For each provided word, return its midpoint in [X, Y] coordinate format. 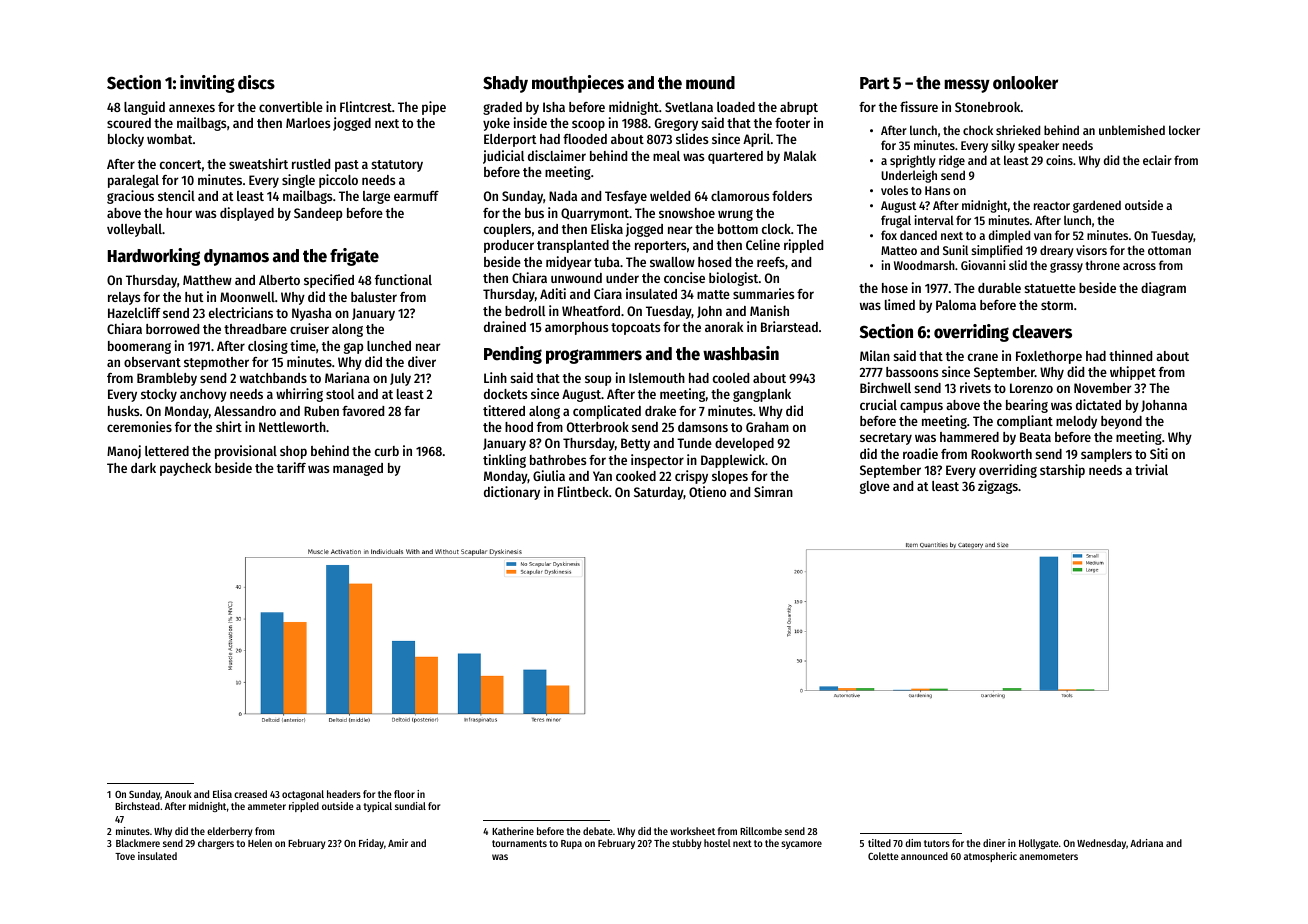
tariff [291, 467]
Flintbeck [583, 491]
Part [875, 83]
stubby [687, 844]
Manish [769, 310]
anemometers [1048, 856]
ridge [952, 161]
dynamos [236, 257]
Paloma [956, 305]
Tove [125, 856]
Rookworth [1001, 454]
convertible [291, 106]
